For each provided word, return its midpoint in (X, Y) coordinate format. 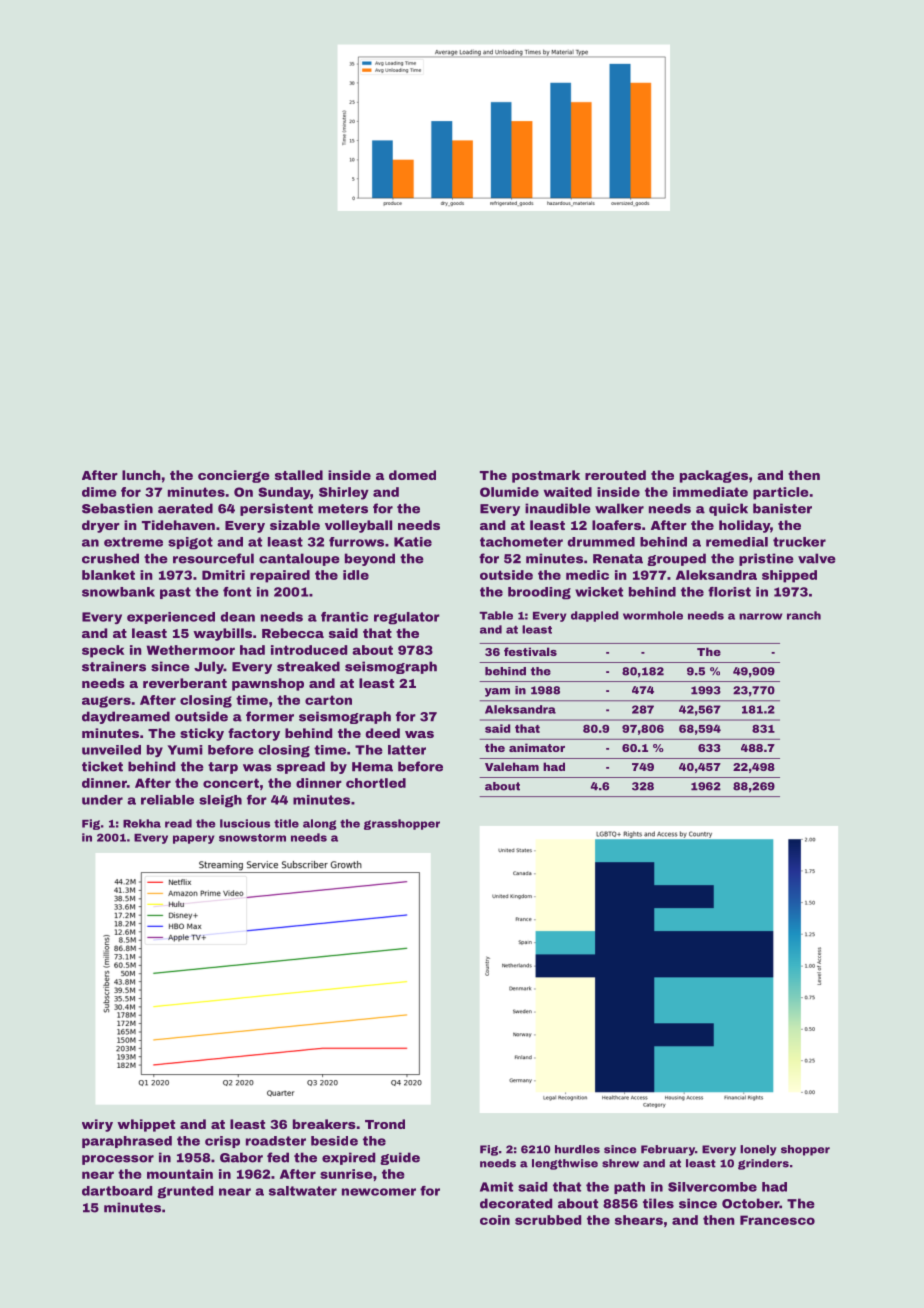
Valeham (512, 766)
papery (194, 839)
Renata (618, 559)
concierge (234, 476)
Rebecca (293, 633)
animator (537, 747)
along (320, 824)
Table (496, 615)
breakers (324, 1124)
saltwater (303, 1191)
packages (714, 476)
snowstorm (252, 838)
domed (412, 475)
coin (495, 1220)
